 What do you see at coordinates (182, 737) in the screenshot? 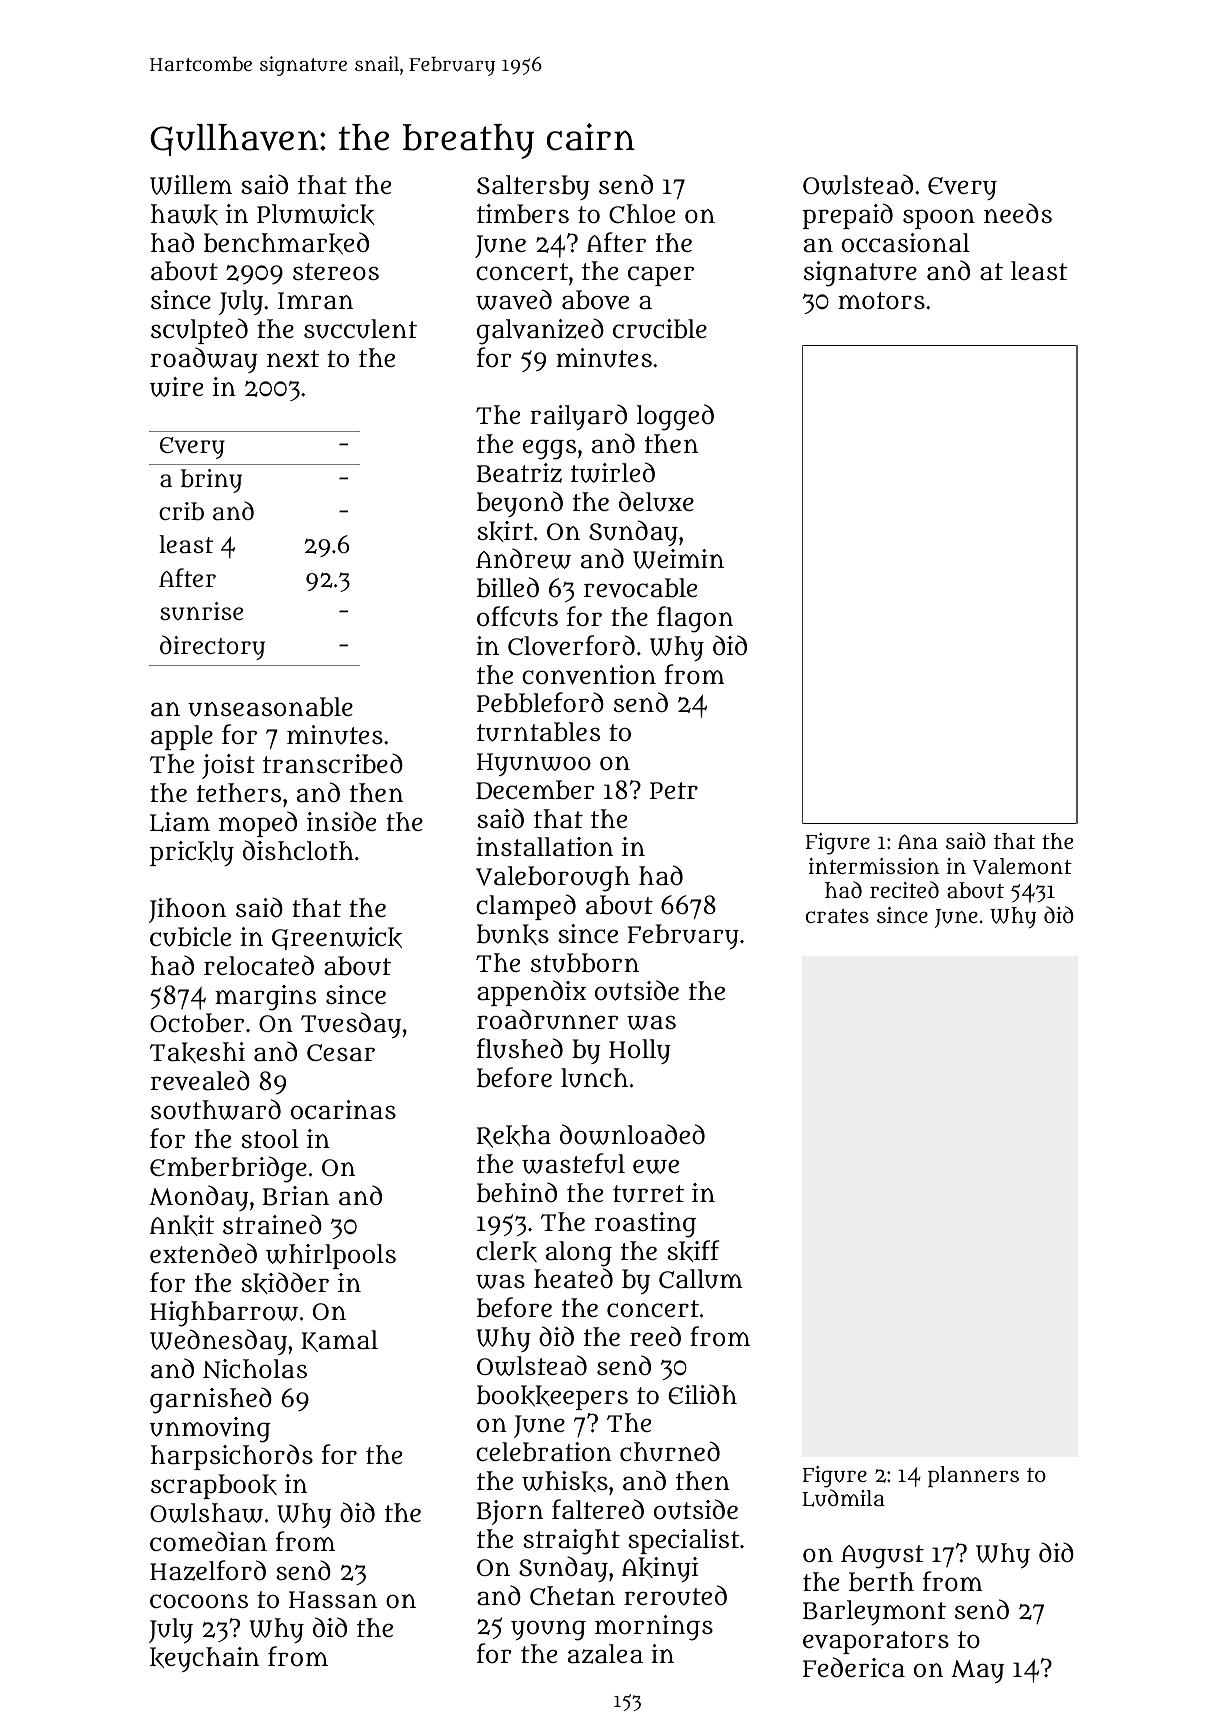
I see `apple` at bounding box center [182, 737].
